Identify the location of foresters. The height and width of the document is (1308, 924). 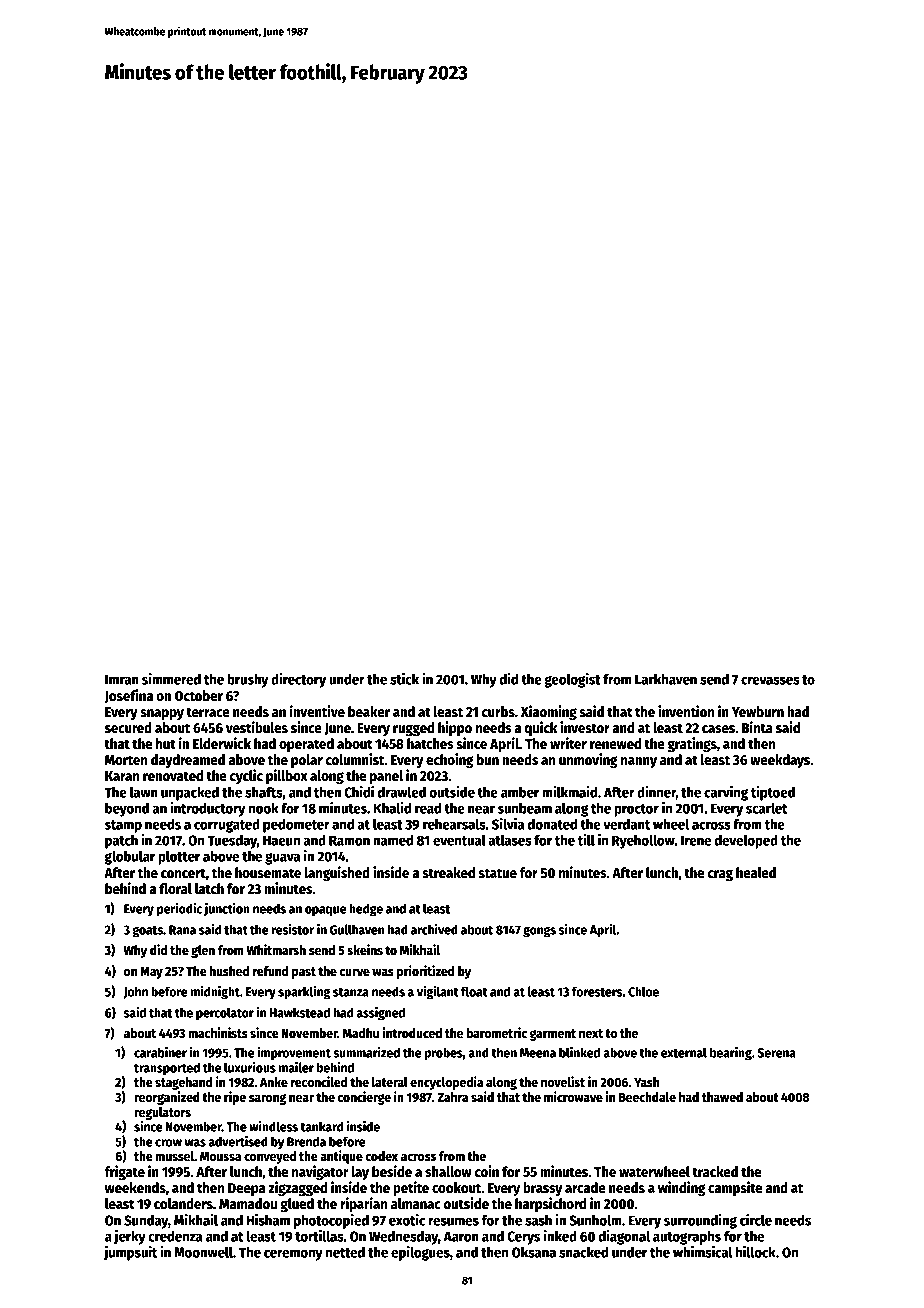
(597, 991).
